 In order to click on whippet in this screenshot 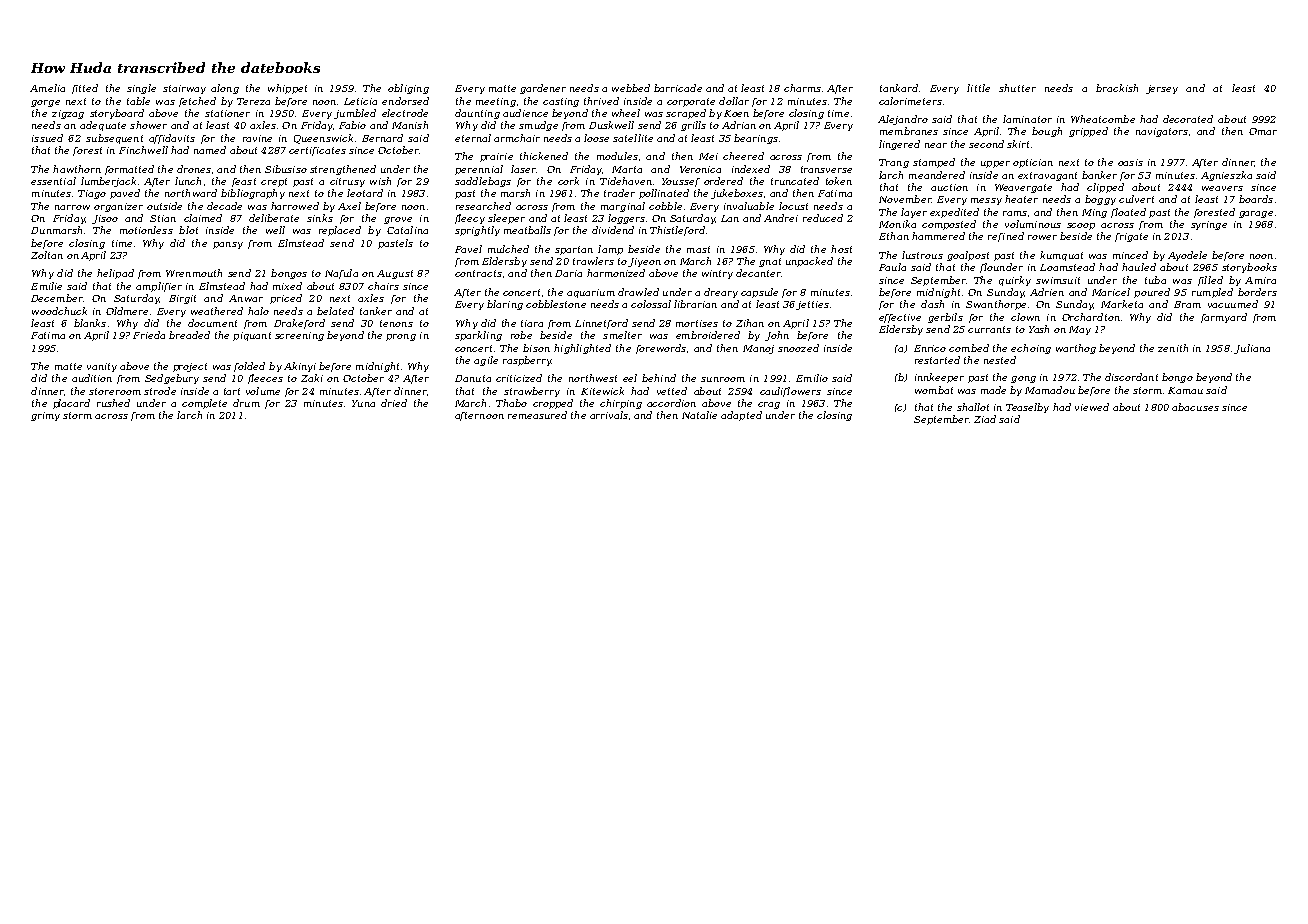, I will do `click(287, 89)`.
